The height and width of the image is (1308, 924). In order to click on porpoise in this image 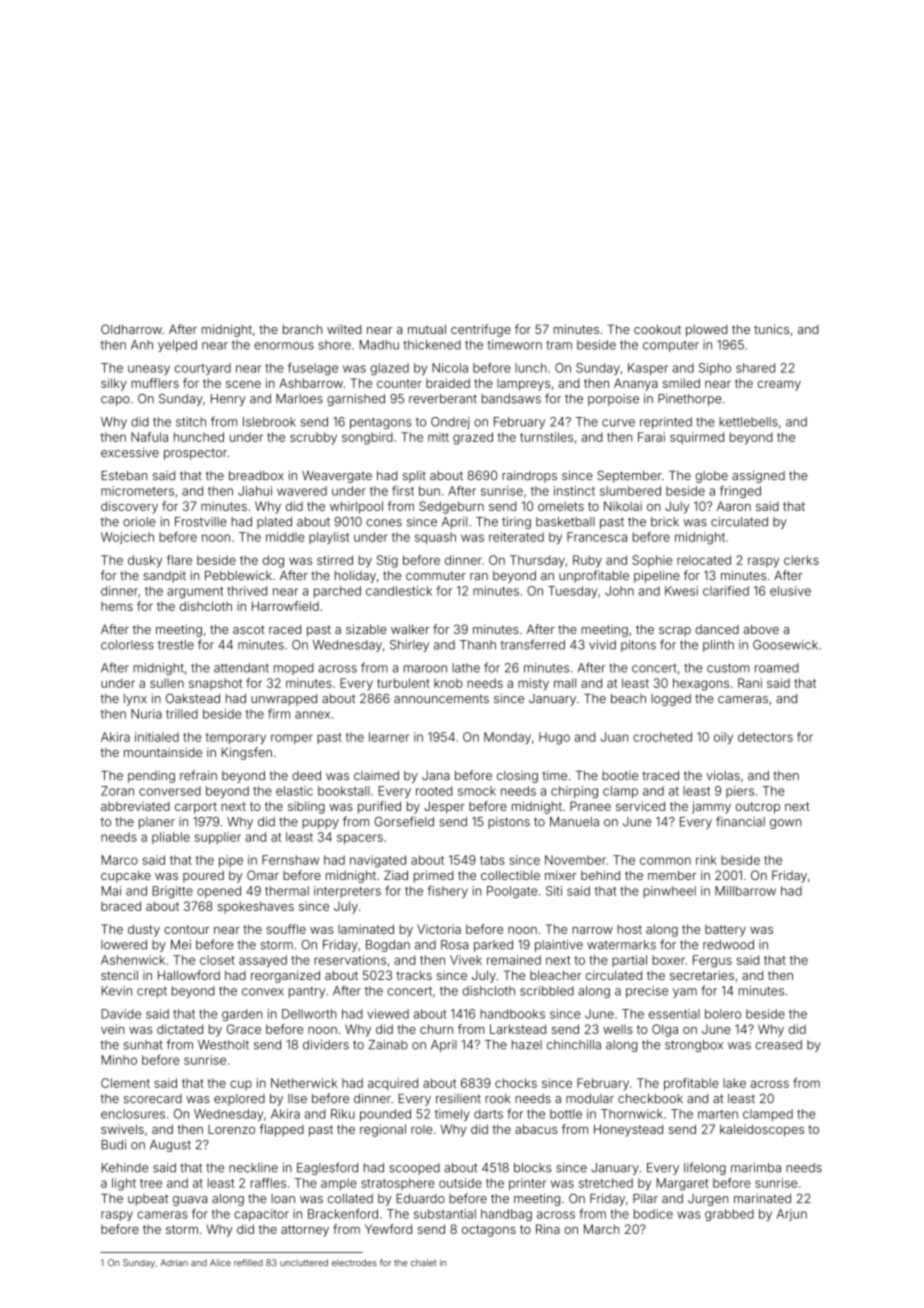, I will do `click(613, 400)`.
